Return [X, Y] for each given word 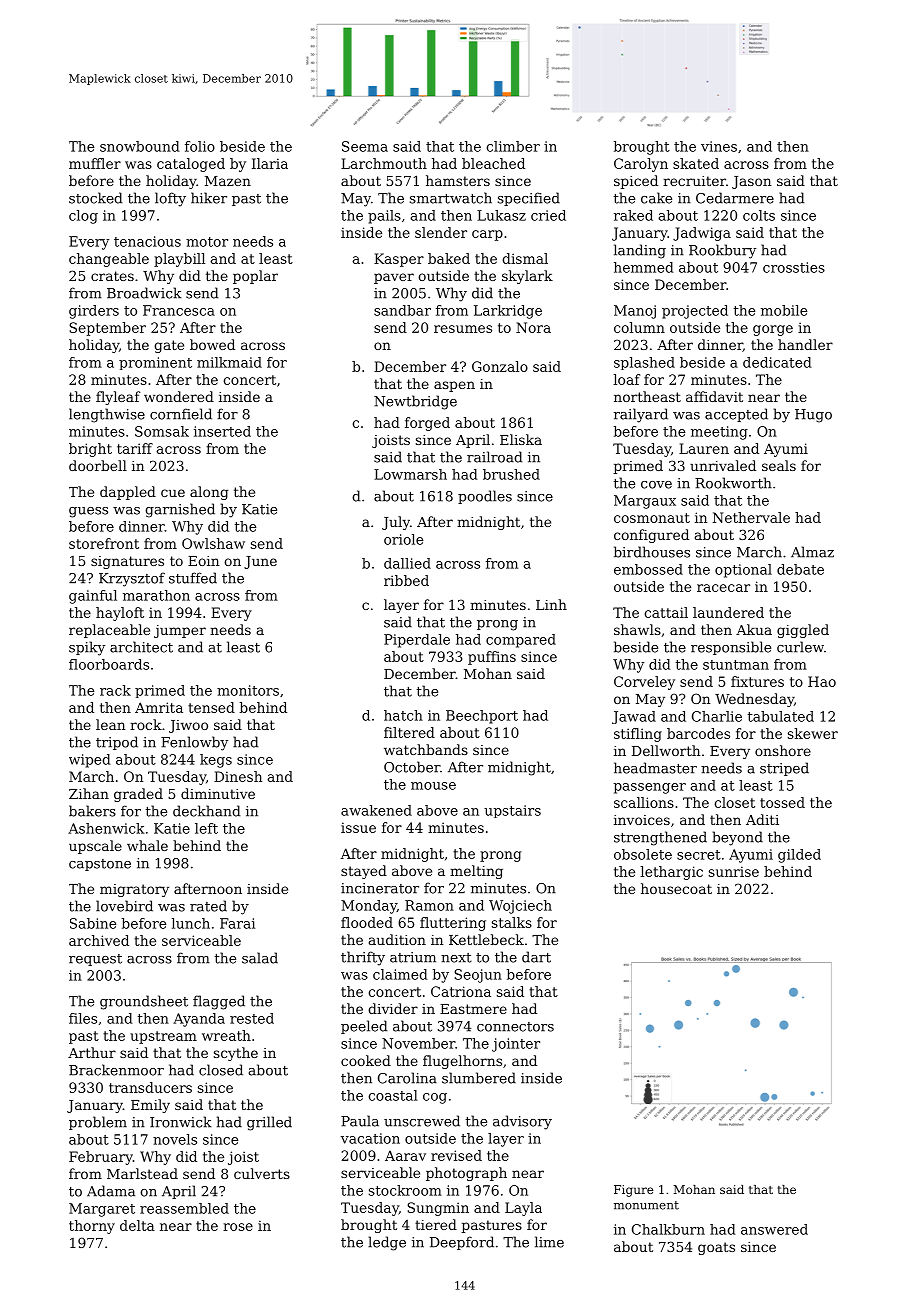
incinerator [380, 888]
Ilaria [270, 163]
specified [529, 199]
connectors [515, 1027]
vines [719, 146]
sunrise [734, 871]
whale [147, 845]
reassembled [184, 1208]
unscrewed [422, 1121]
